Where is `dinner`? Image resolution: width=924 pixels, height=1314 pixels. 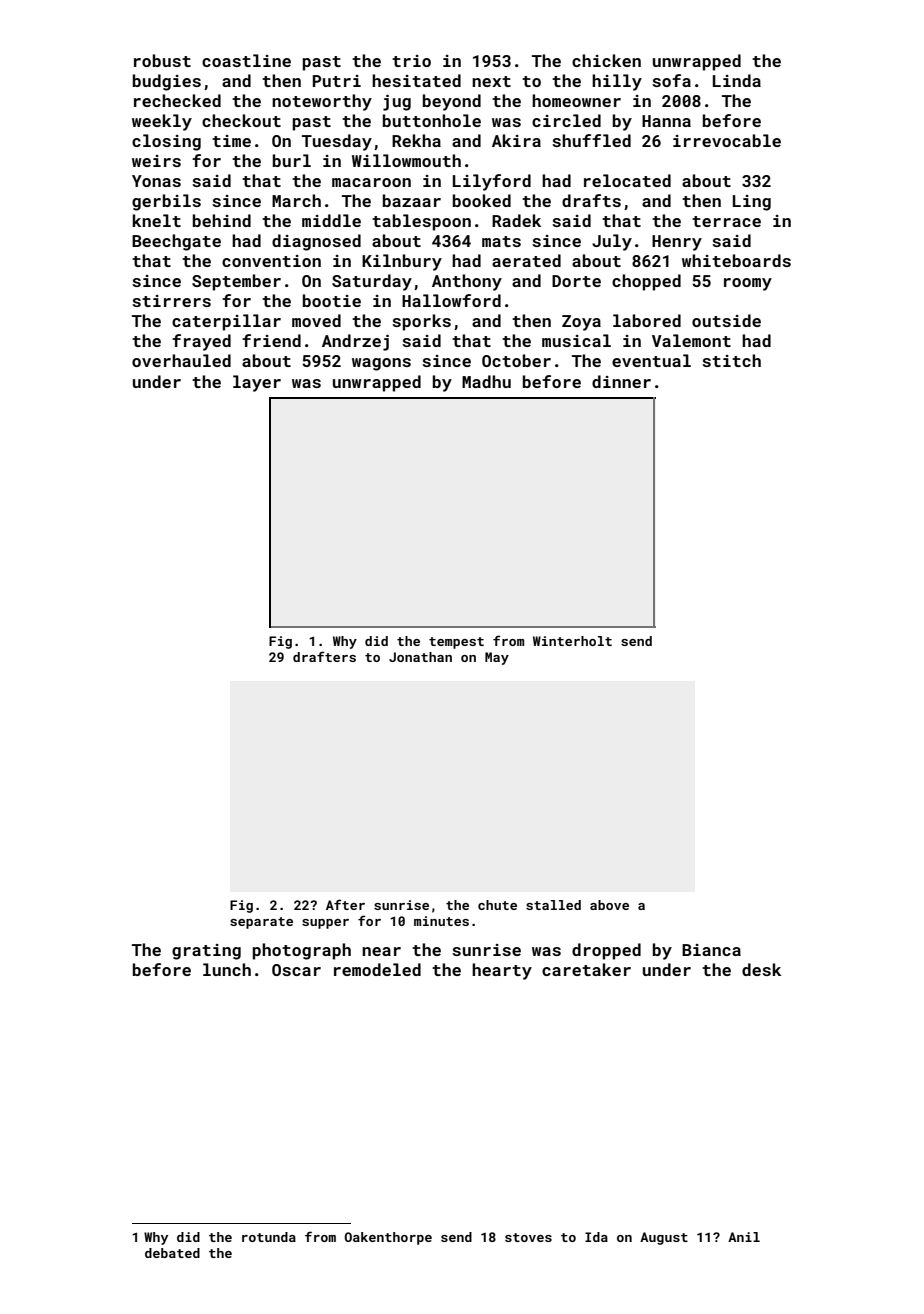 dinner is located at coordinates (621, 381).
